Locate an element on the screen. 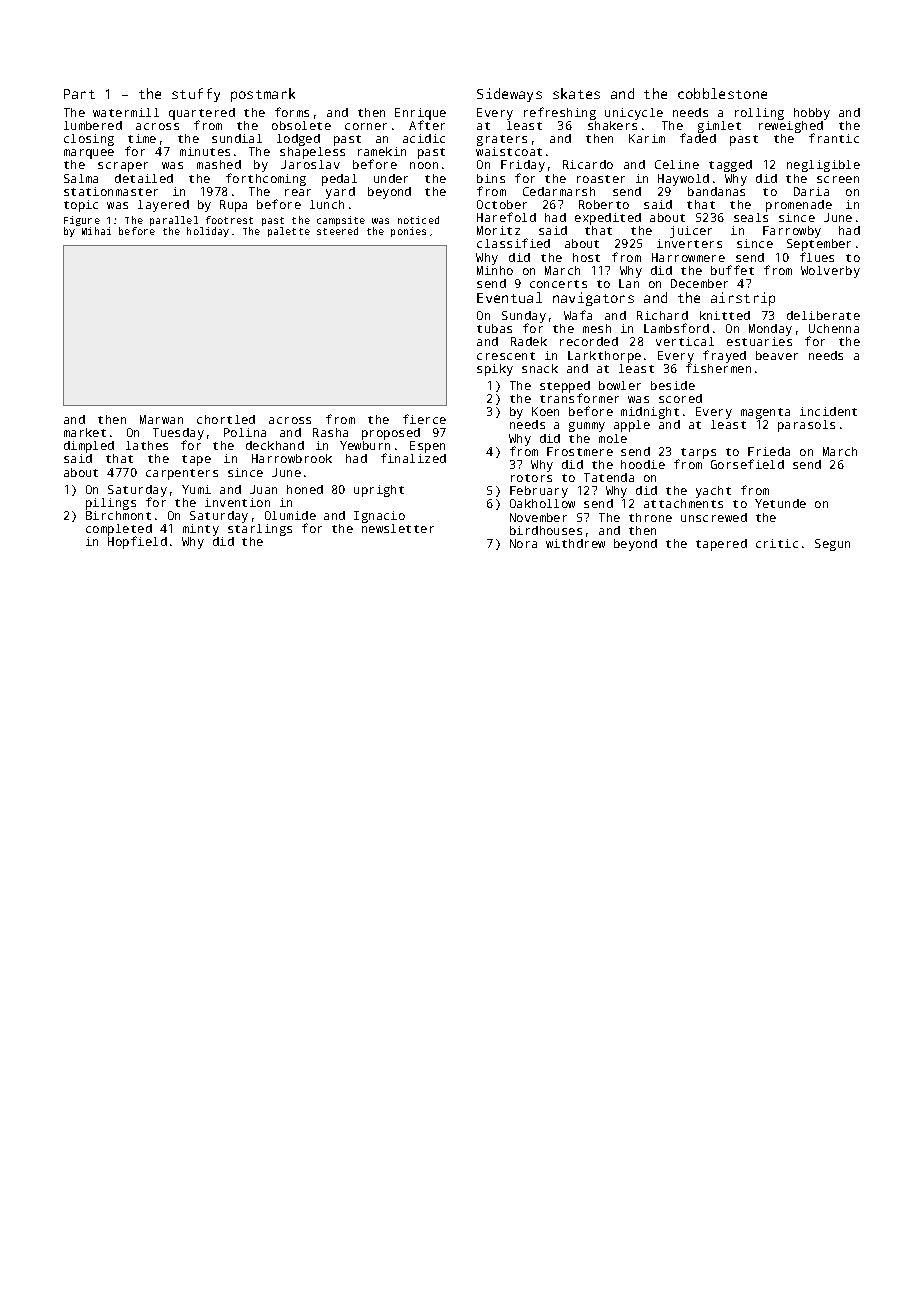 This screenshot has height=1308, width=924. December is located at coordinates (699, 283).
